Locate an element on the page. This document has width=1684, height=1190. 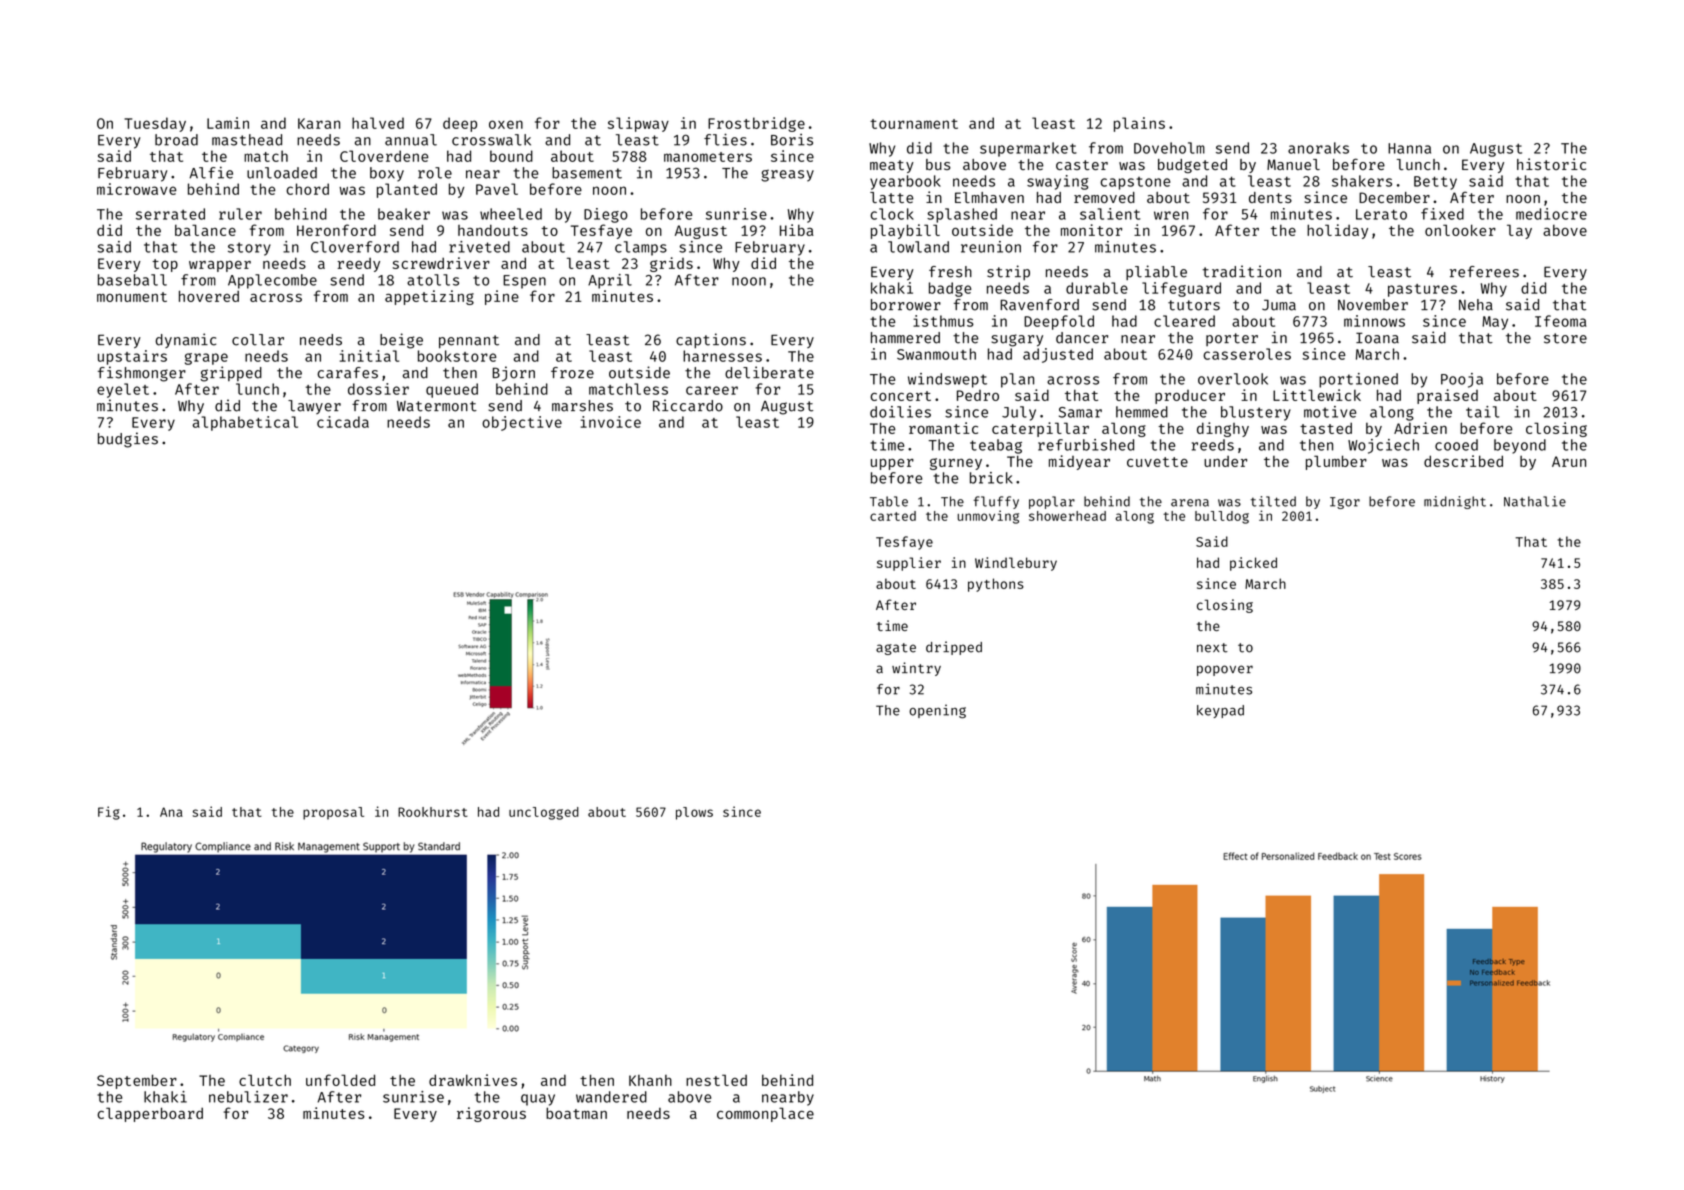
Neha is located at coordinates (1476, 305).
